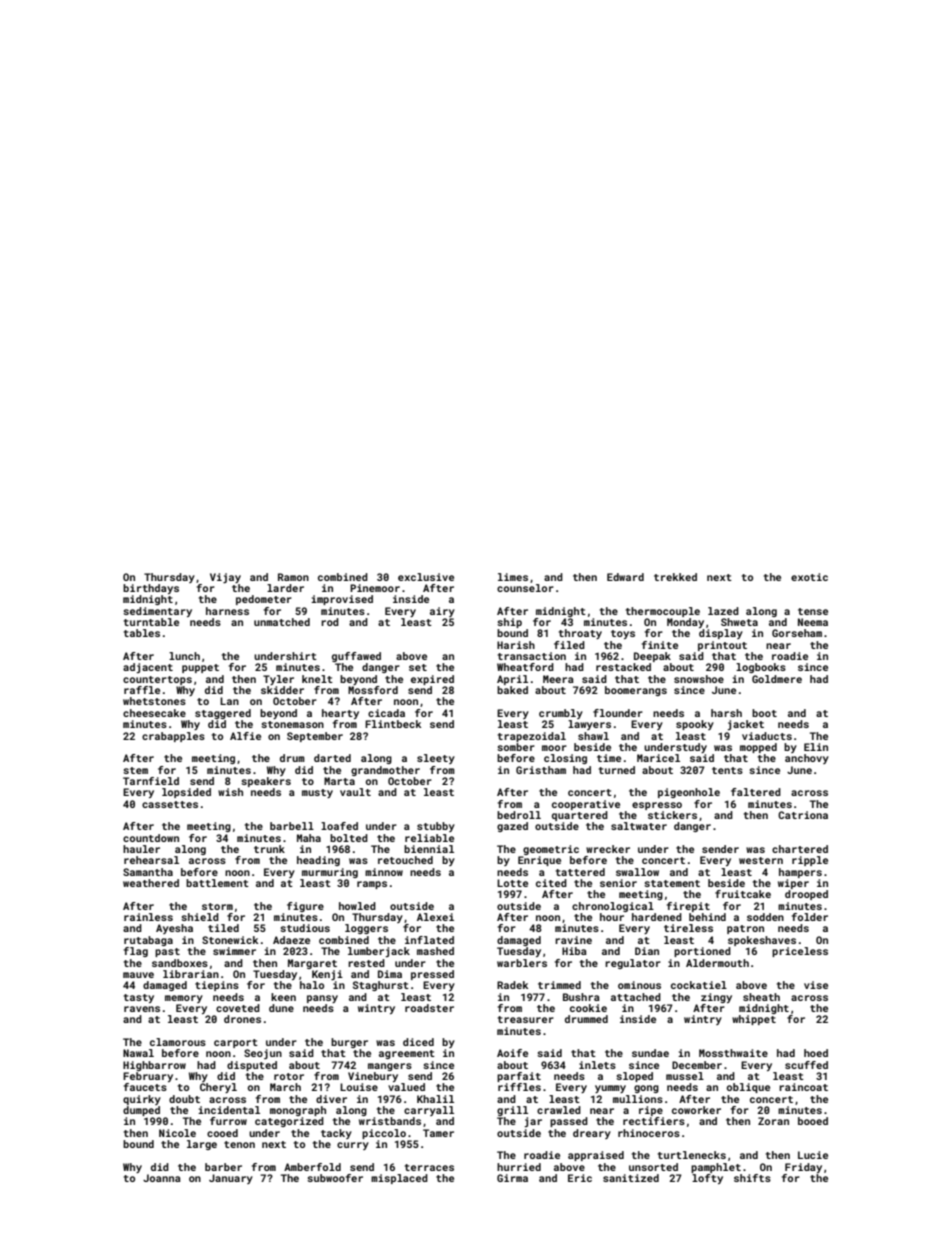 The height and width of the page is (1233, 952). What do you see at coordinates (761, 997) in the page?
I see `sheath` at bounding box center [761, 997].
